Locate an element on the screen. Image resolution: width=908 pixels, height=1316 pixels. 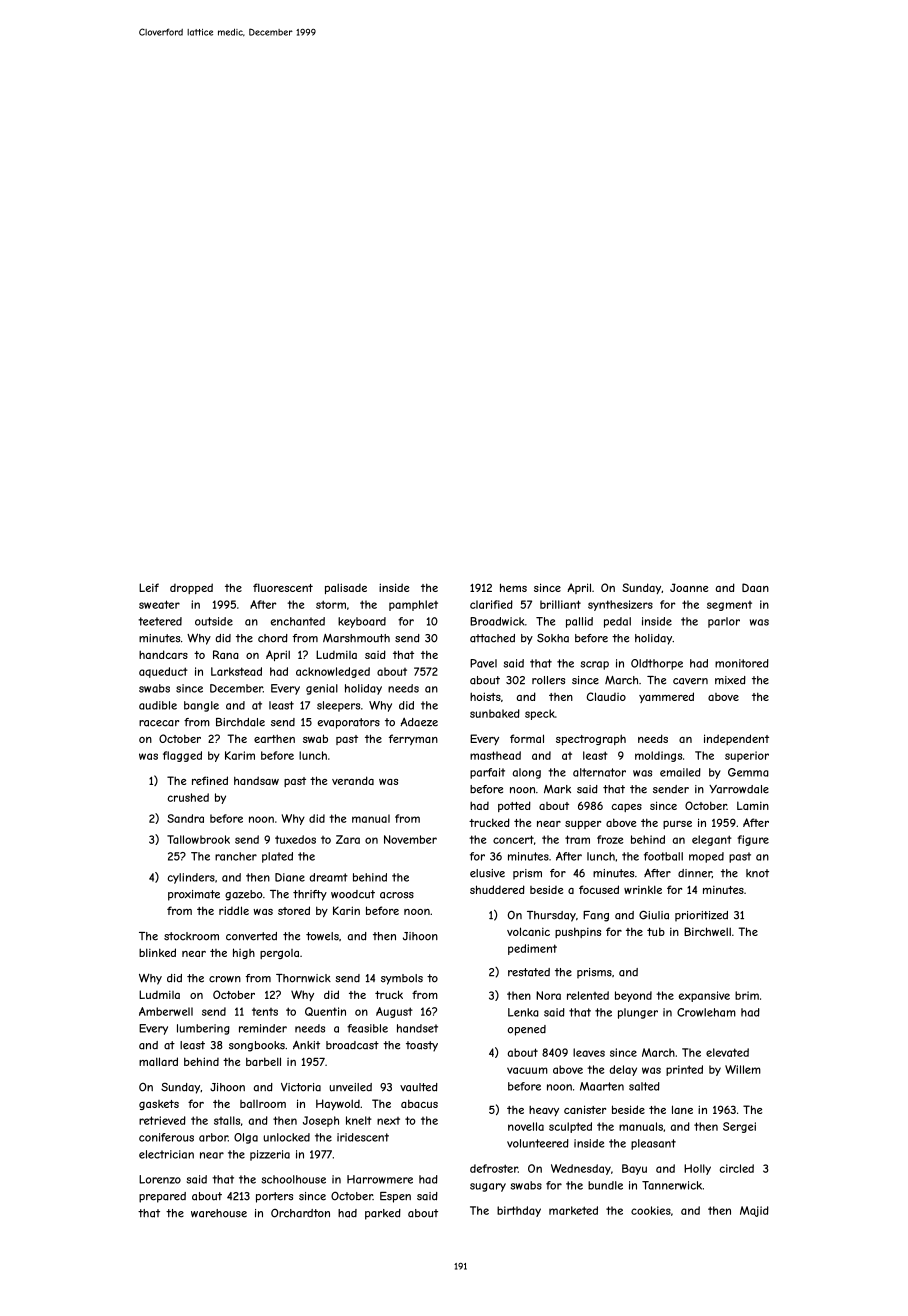
sunbaked is located at coordinates (495, 713).
